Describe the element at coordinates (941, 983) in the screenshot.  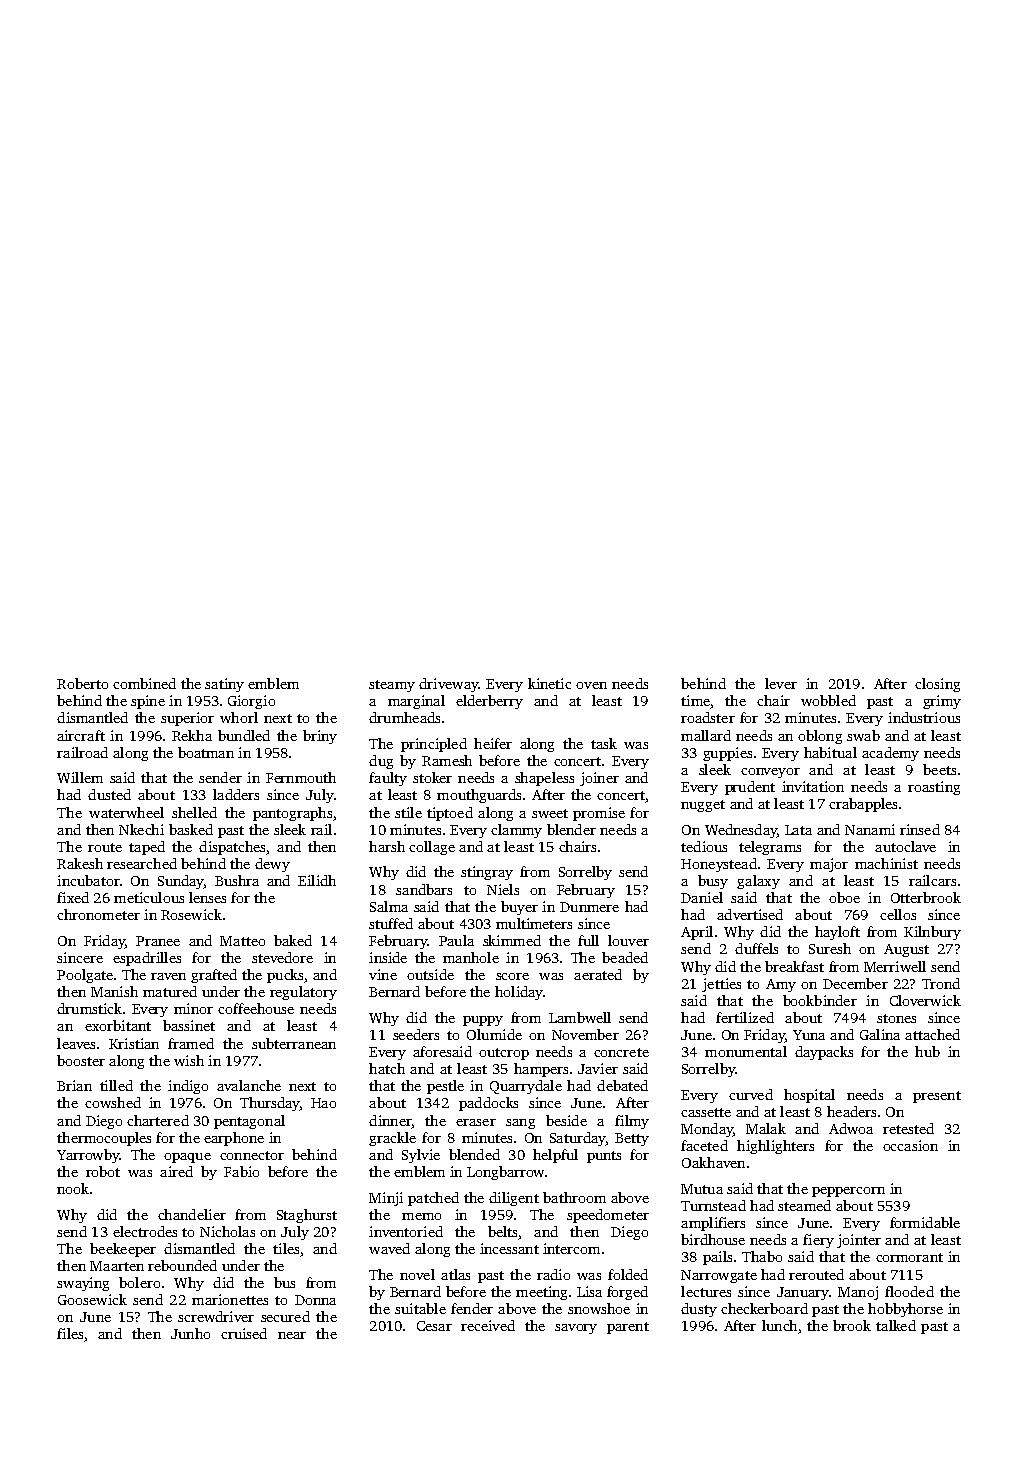
I see `Trond` at that location.
